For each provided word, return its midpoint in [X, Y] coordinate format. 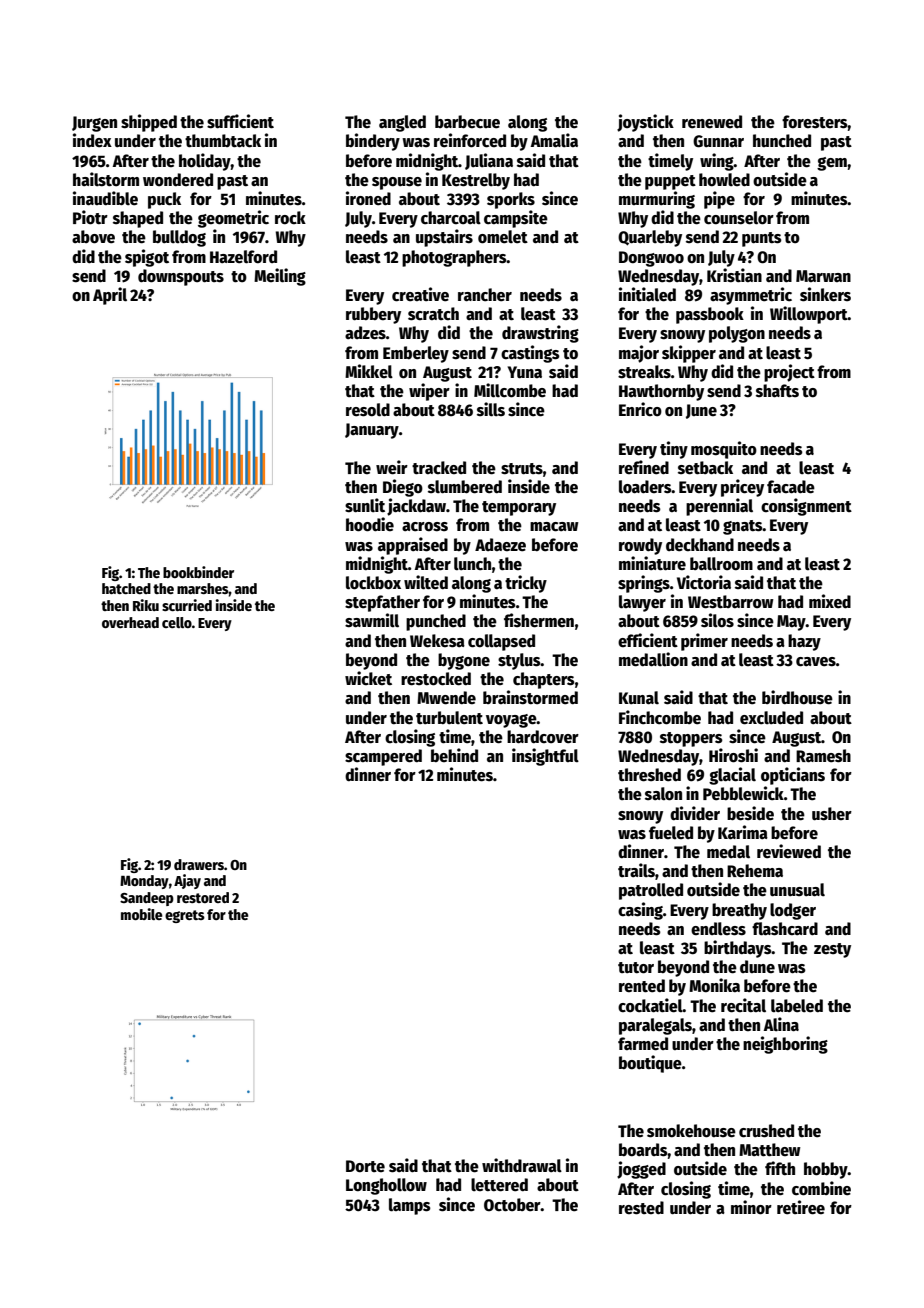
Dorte [365, 1166]
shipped [149, 123]
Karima [743, 832]
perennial [719, 507]
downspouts [181, 277]
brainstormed [530, 697]
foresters [815, 122]
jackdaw [416, 507]
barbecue [467, 122]
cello [177, 622]
